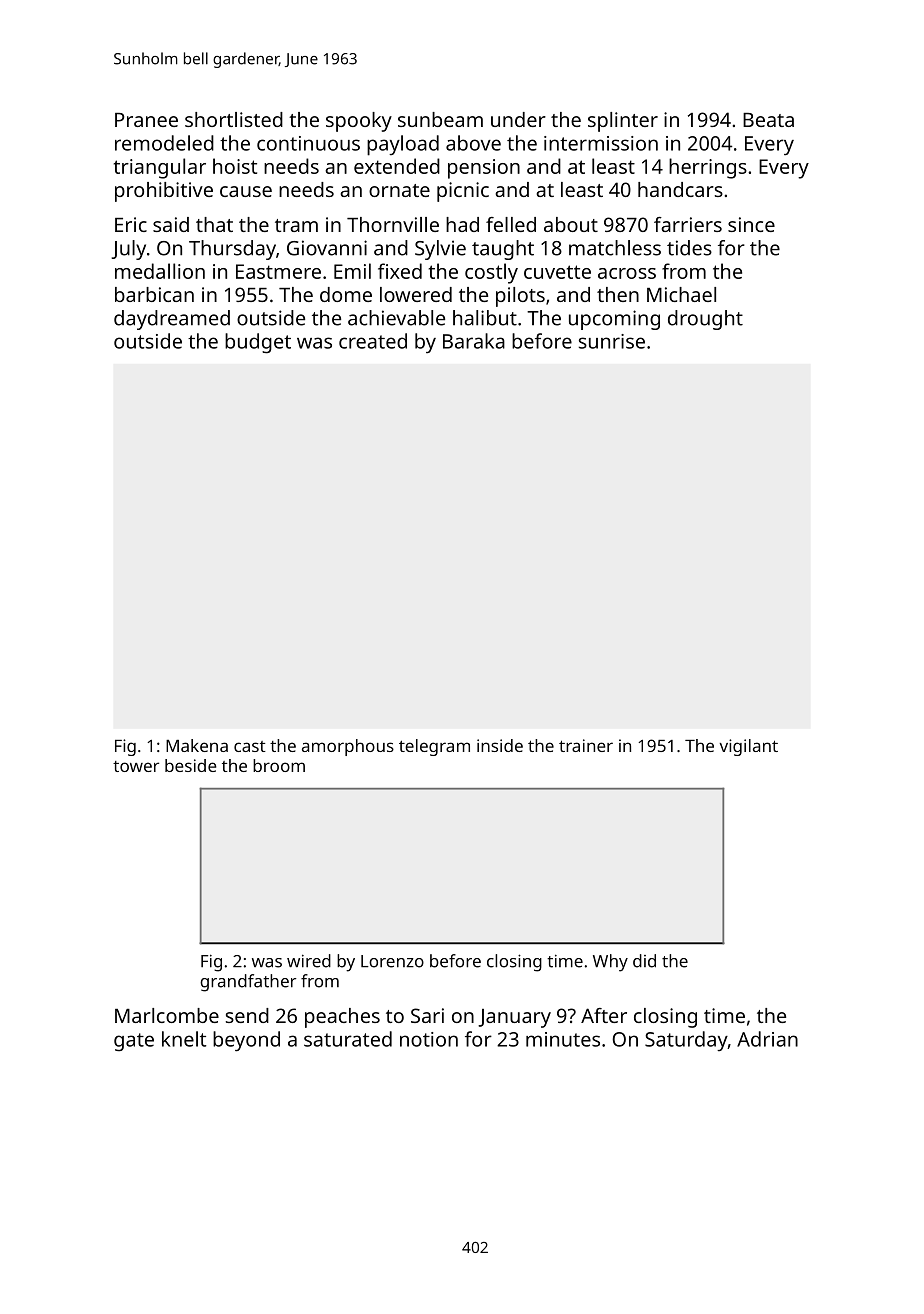  Describe the element at coordinates (136, 766) in the screenshot. I see `tower` at that location.
